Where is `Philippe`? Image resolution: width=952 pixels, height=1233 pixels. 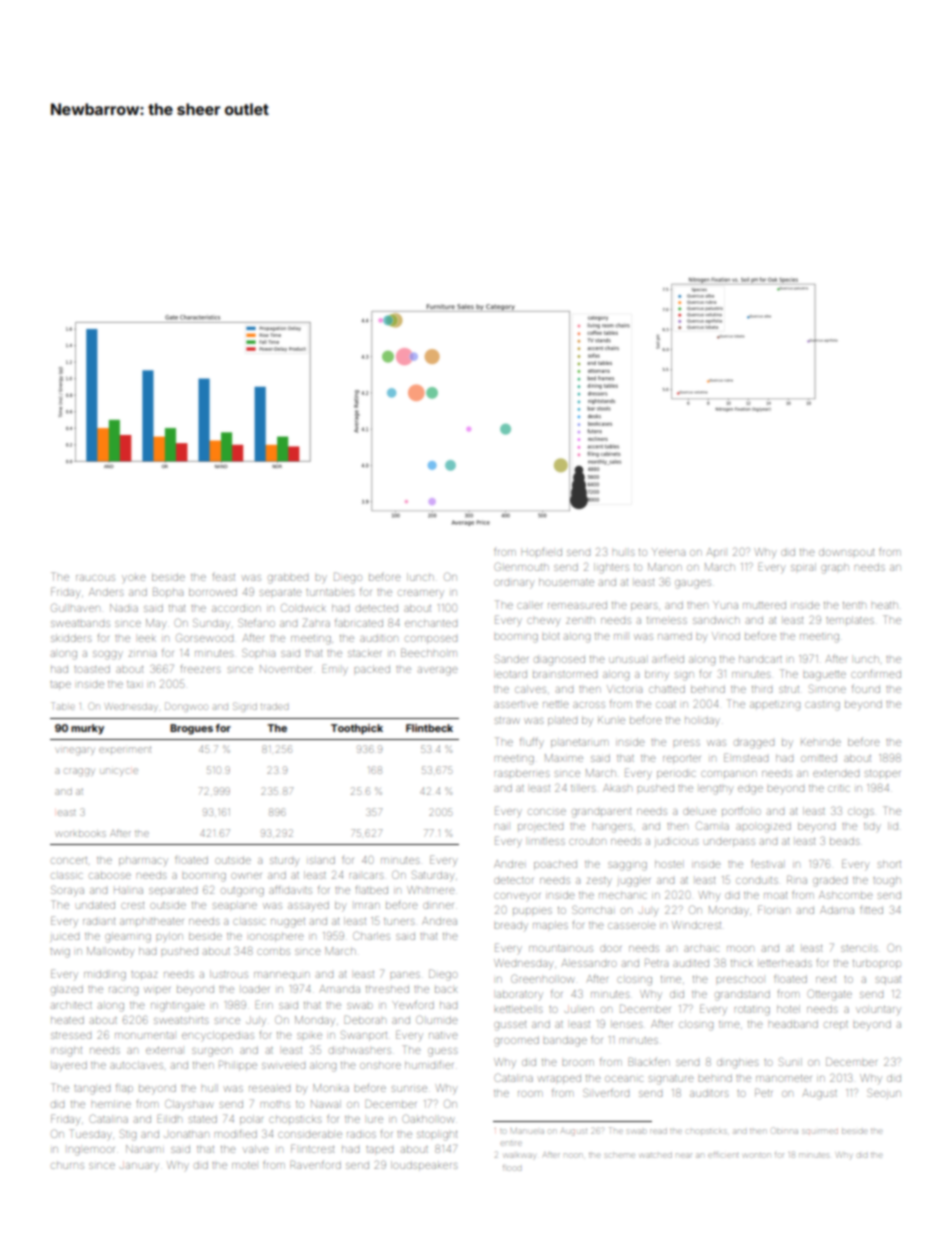 Philippe is located at coordinates (238, 1065).
